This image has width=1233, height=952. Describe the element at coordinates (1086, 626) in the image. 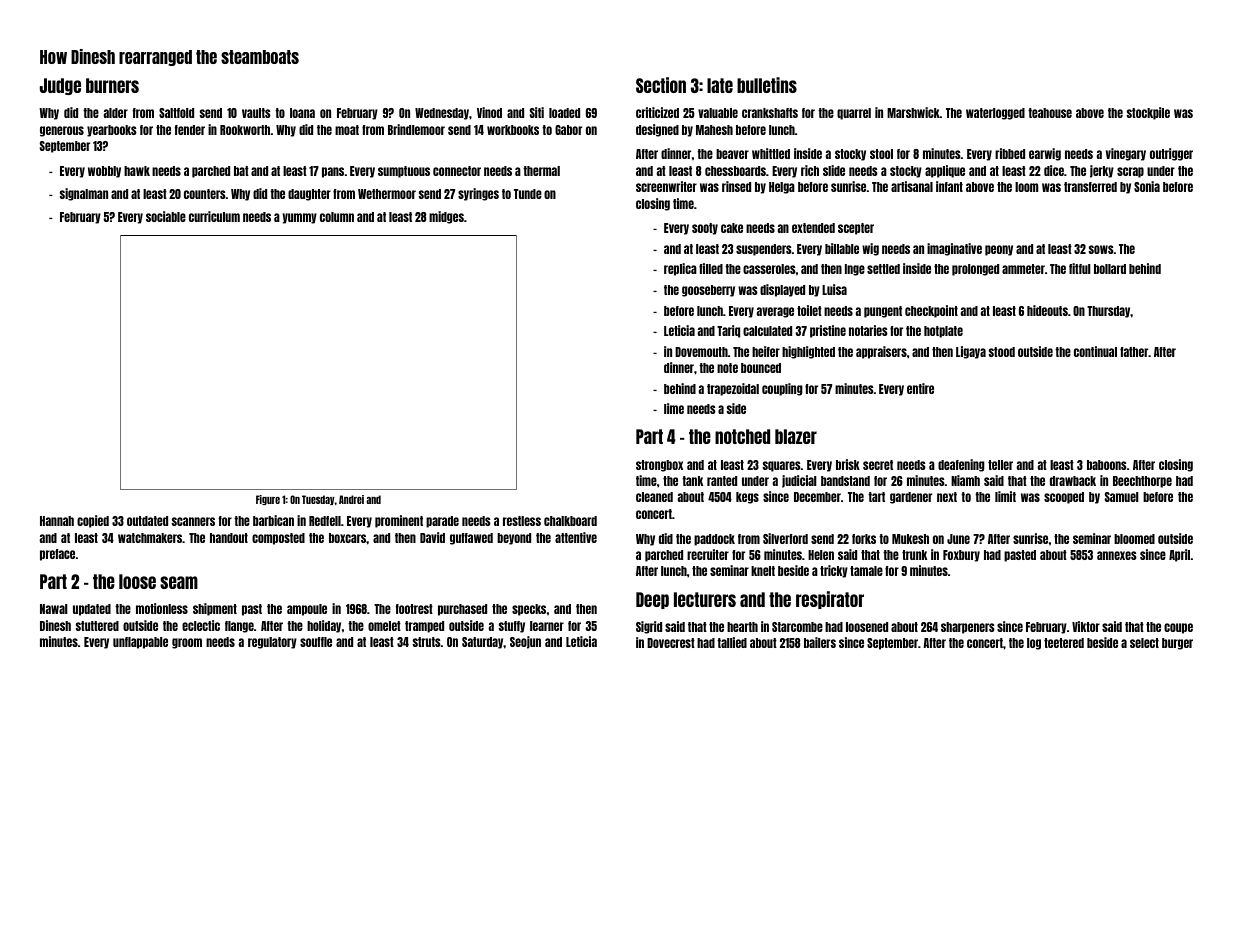

I see `Viktor` at that location.
